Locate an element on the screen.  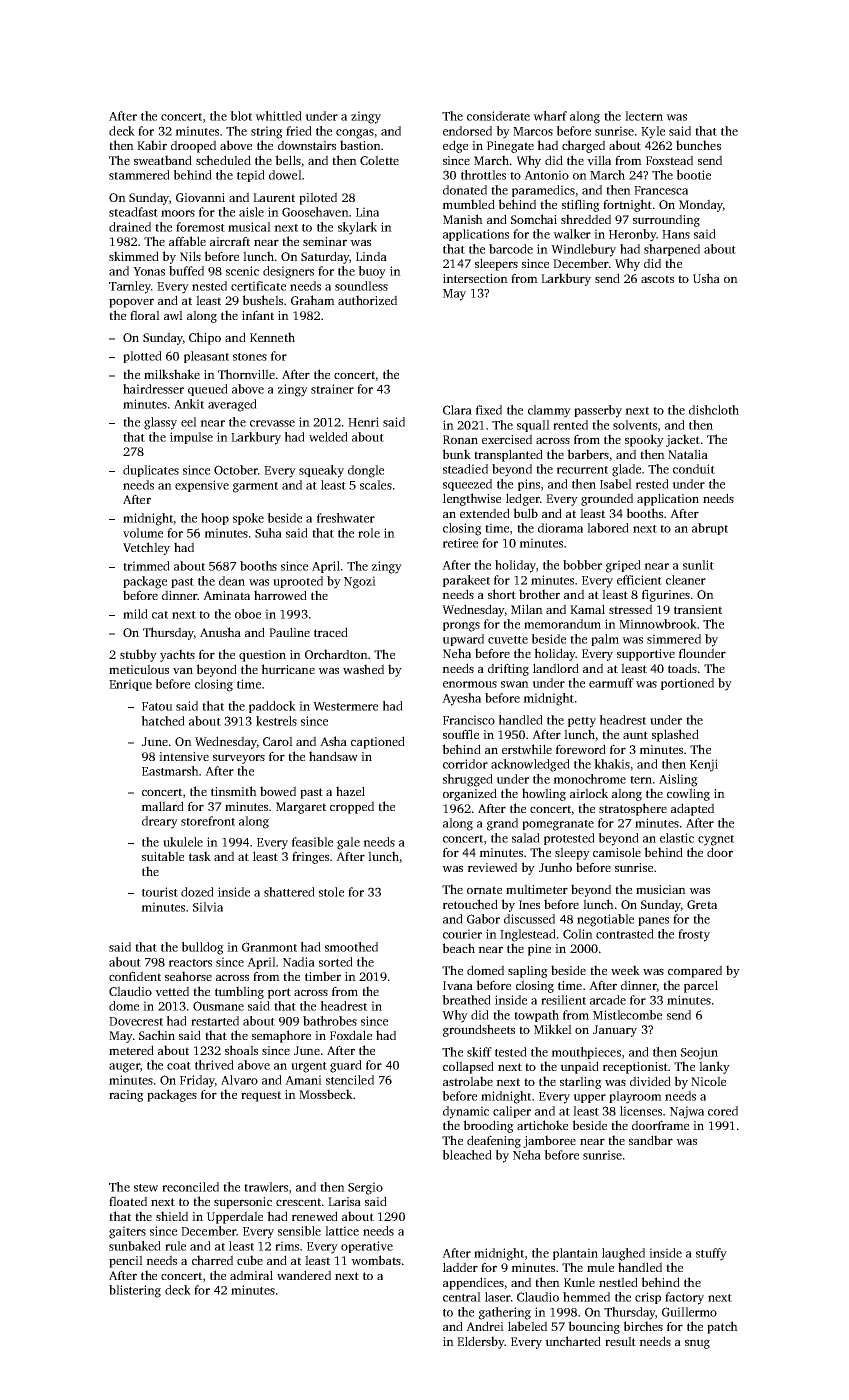
airlock is located at coordinates (589, 793).
